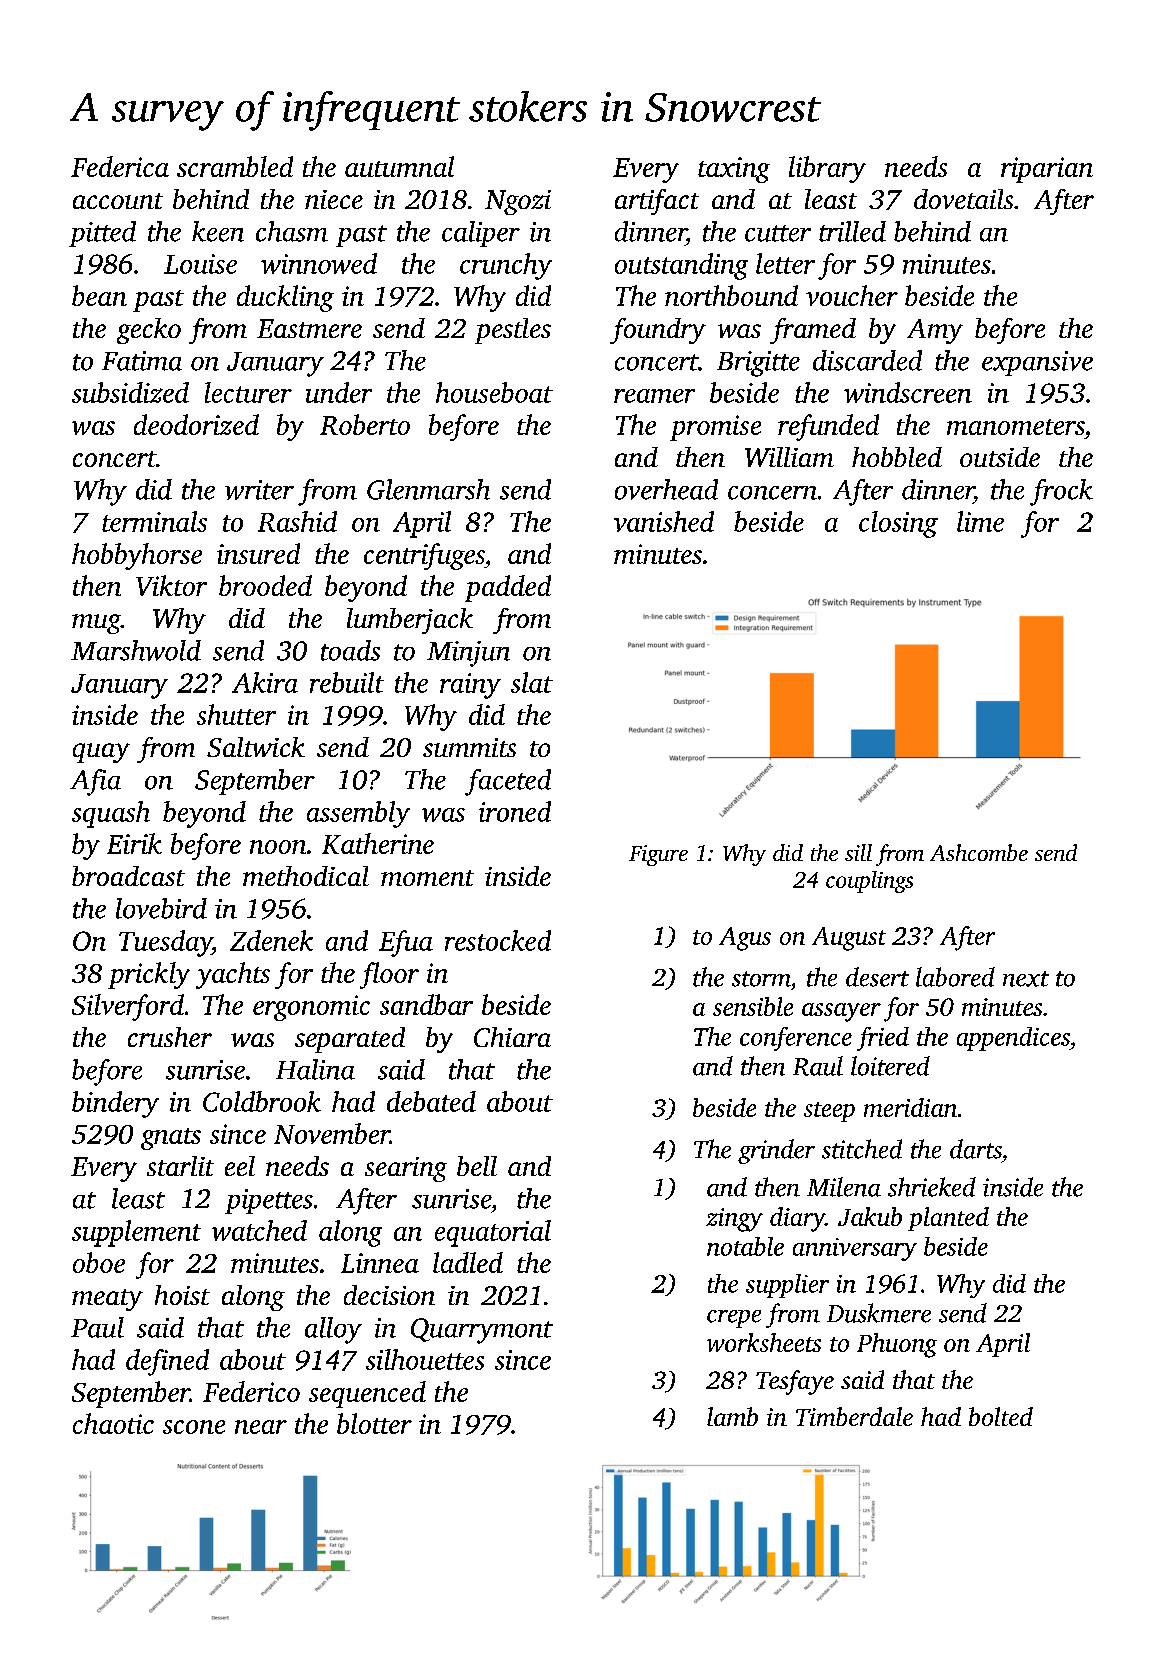 The image size is (1165, 1654). Describe the element at coordinates (470, 686) in the document. I see `rainy` at that location.
